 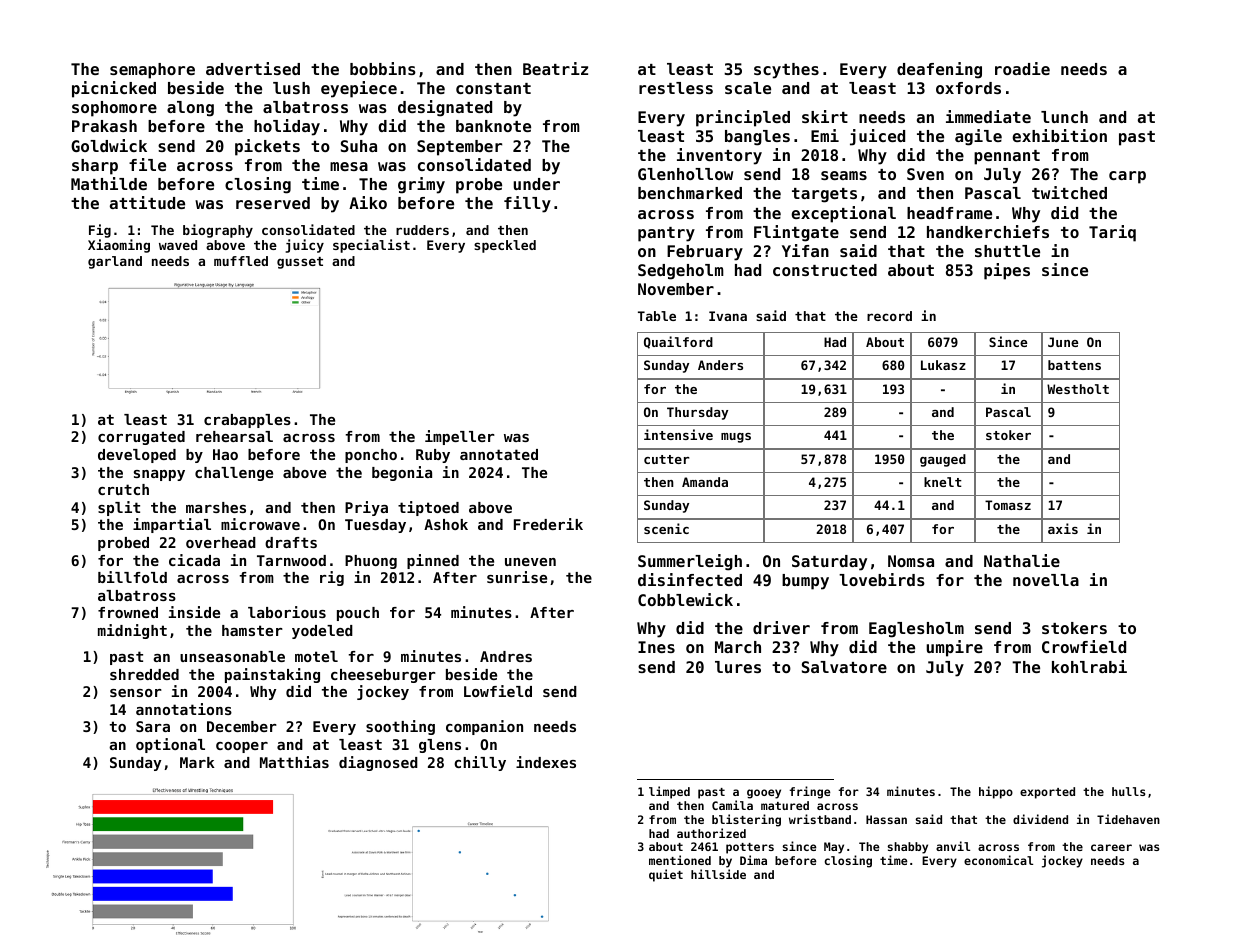 I want to click on hillside, so click(x=718, y=874).
